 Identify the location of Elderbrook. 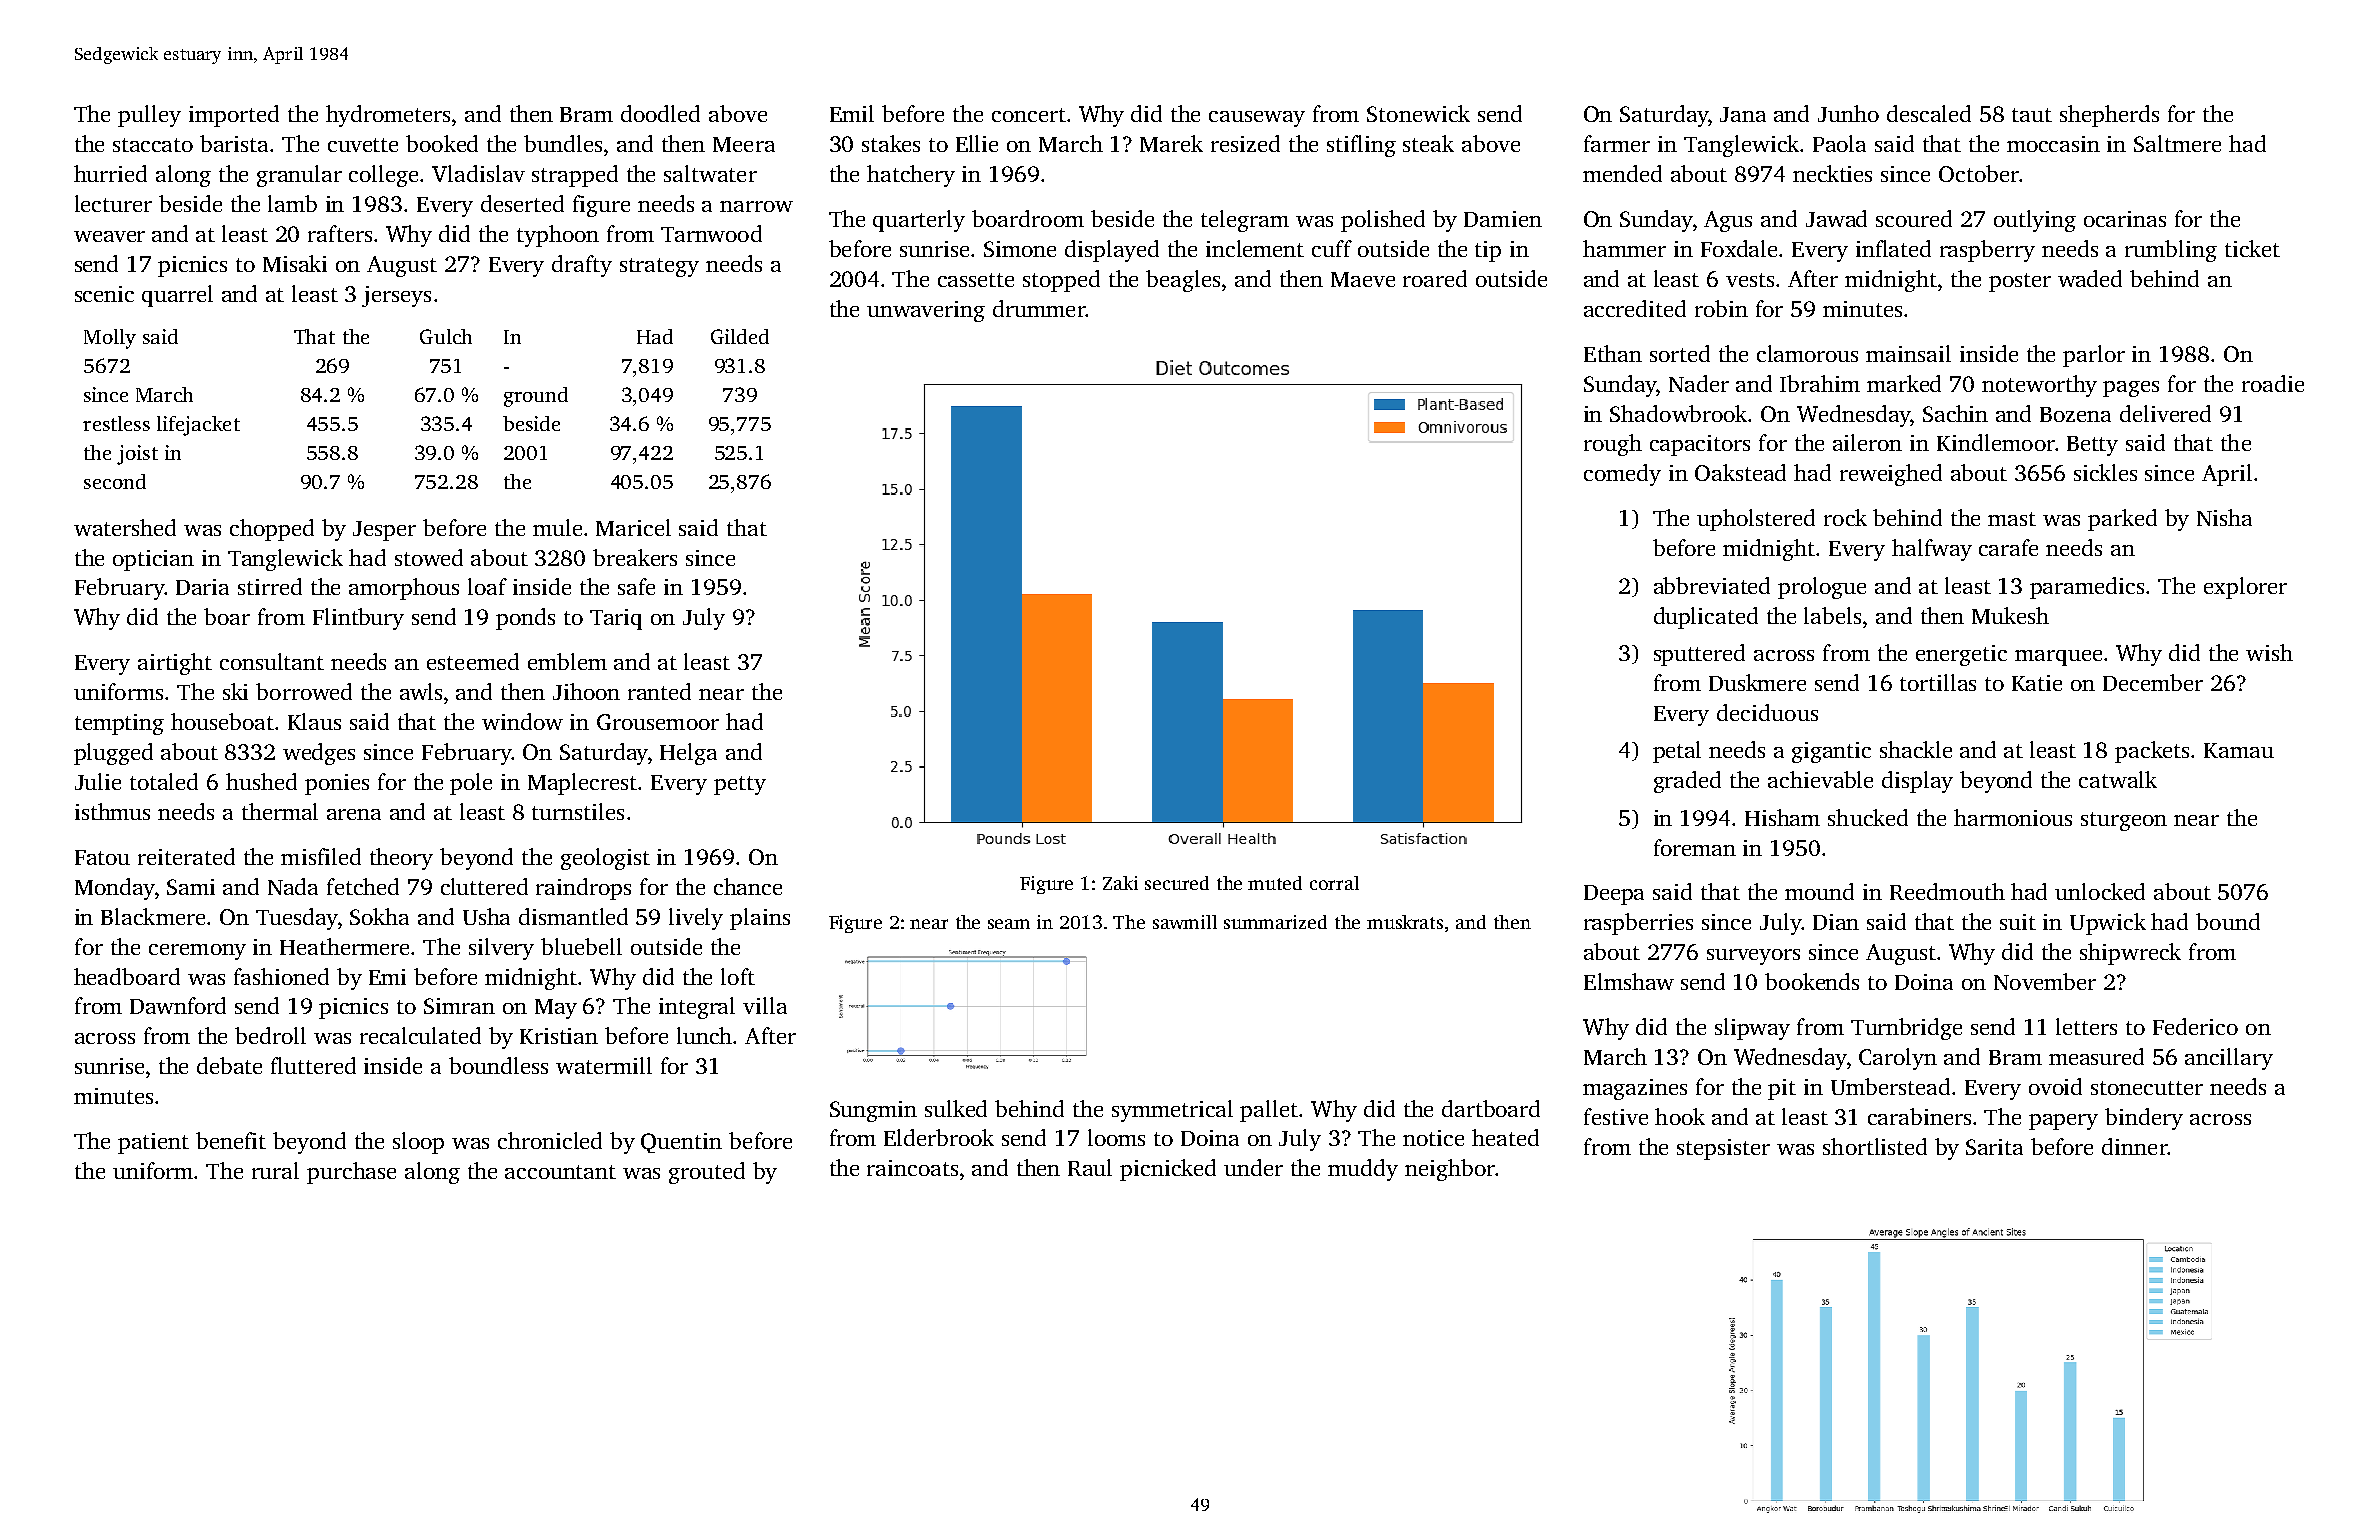
(939, 1137).
